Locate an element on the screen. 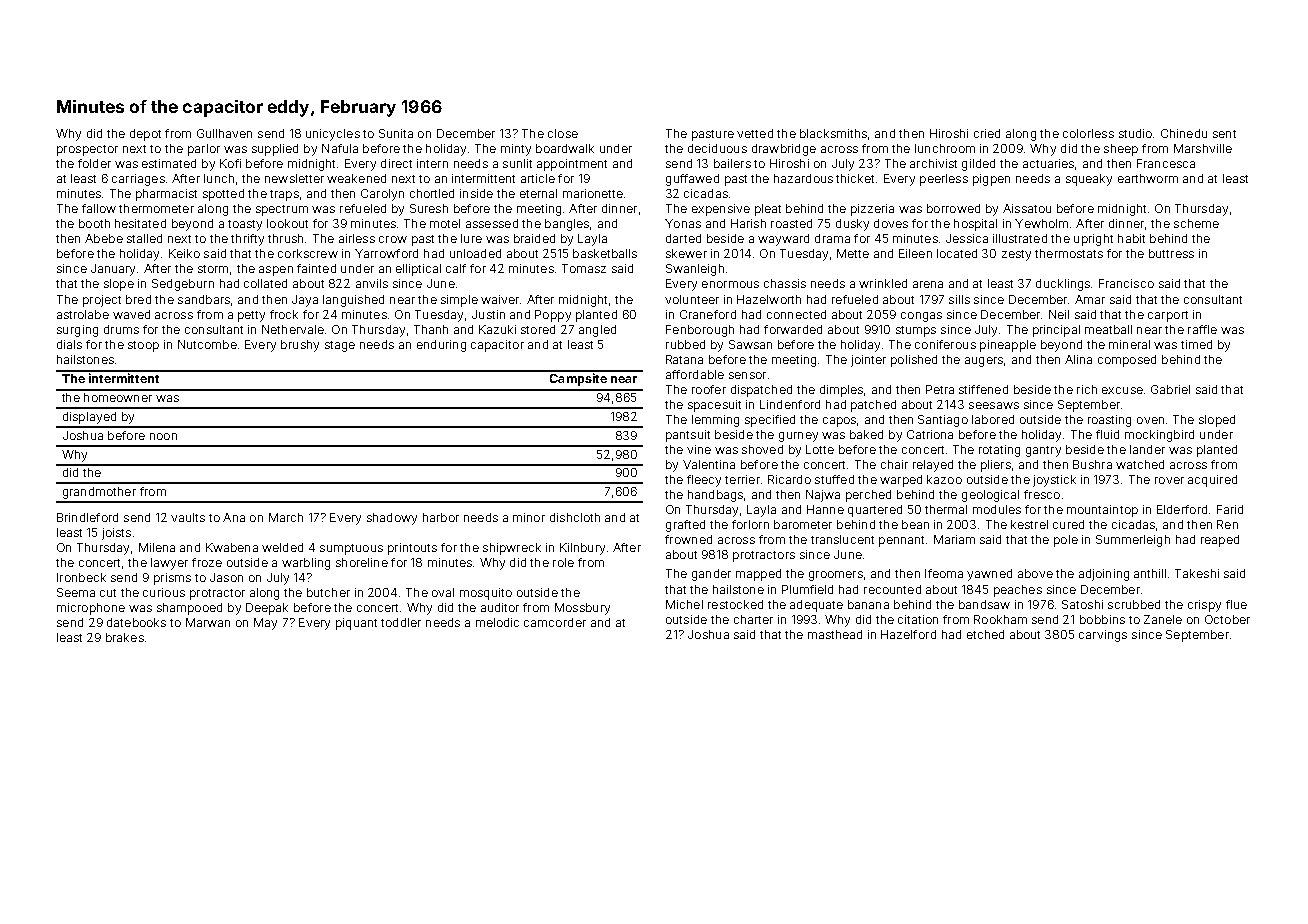 The image size is (1308, 924). camcorder is located at coordinates (555, 622).
